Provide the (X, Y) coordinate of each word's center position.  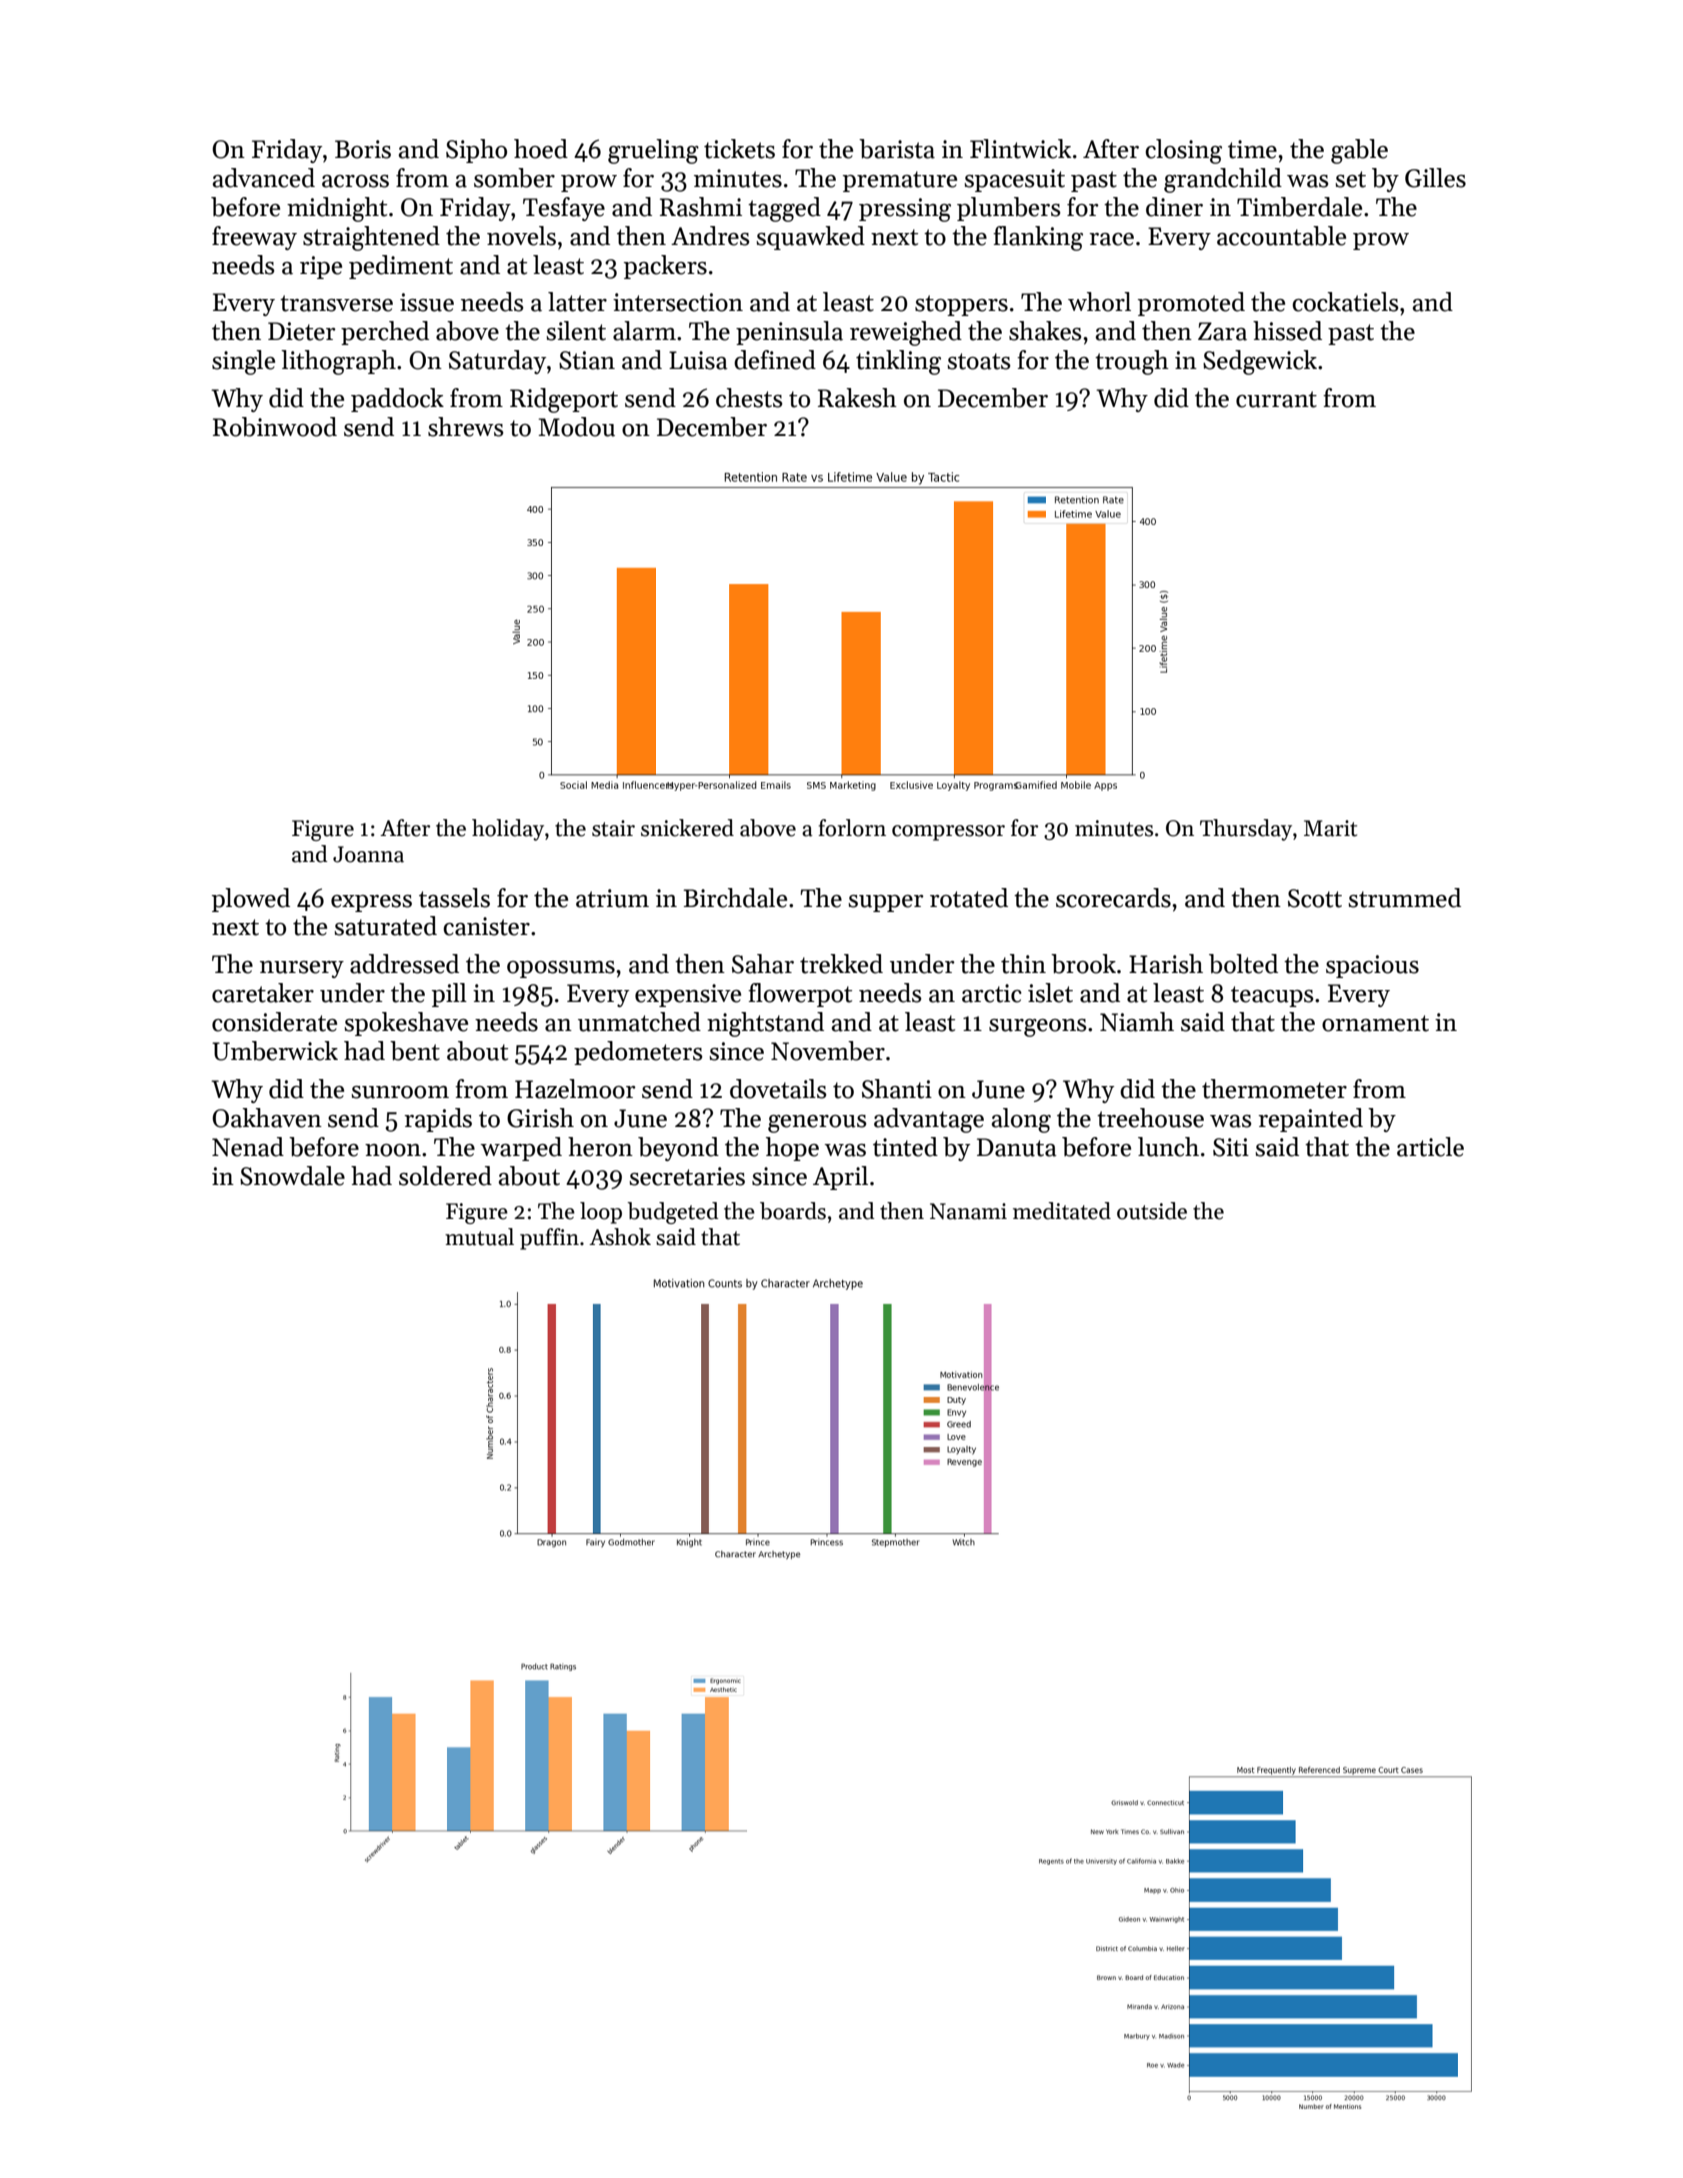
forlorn (852, 828)
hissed (1287, 331)
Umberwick (275, 1051)
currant (1276, 399)
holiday (508, 830)
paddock (397, 400)
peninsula (789, 333)
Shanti (897, 1089)
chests (749, 398)
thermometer (1274, 1089)
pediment (401, 267)
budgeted (672, 1213)
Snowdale (292, 1176)
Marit (1330, 828)
